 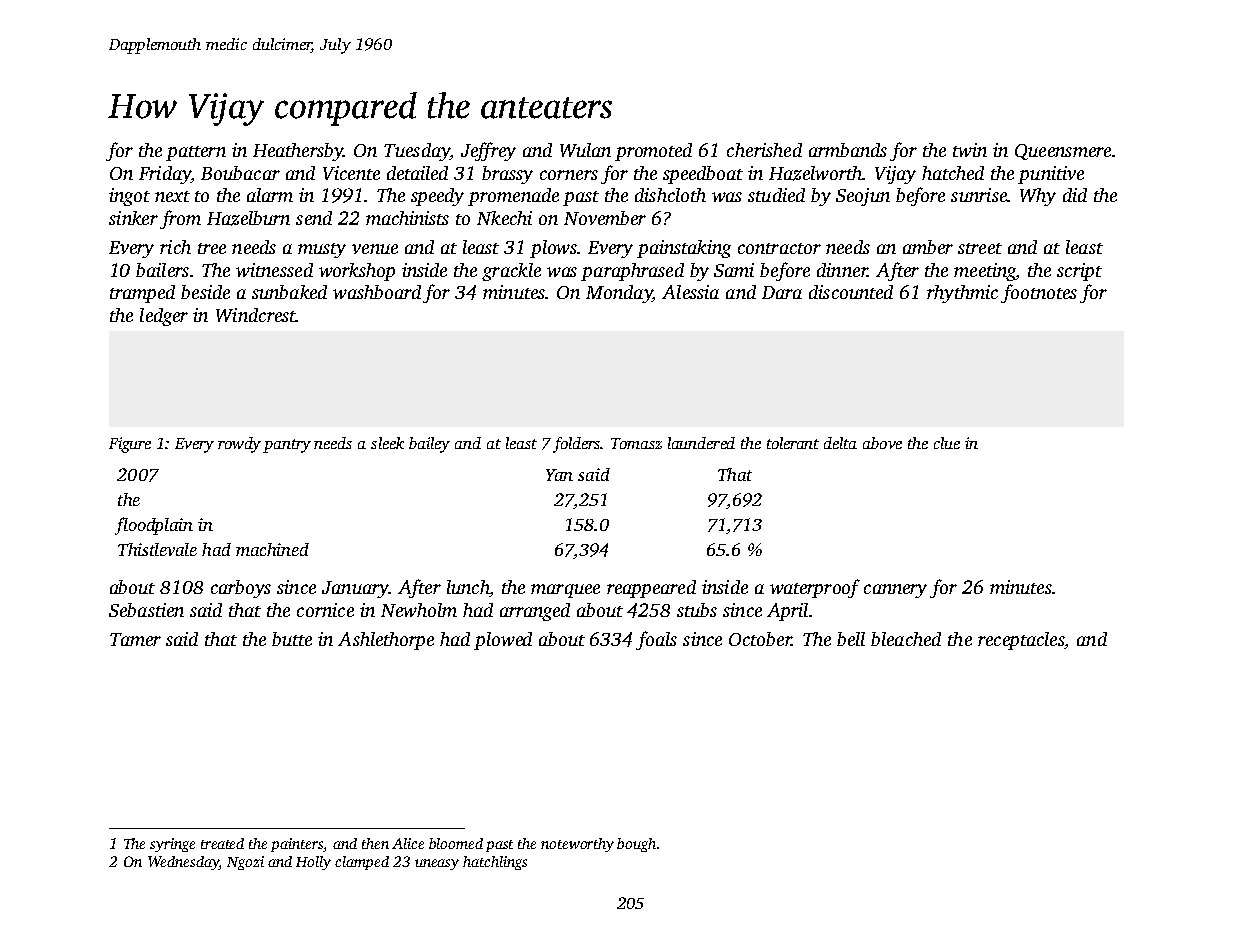 What do you see at coordinates (429, 445) in the screenshot?
I see `bailey` at bounding box center [429, 445].
